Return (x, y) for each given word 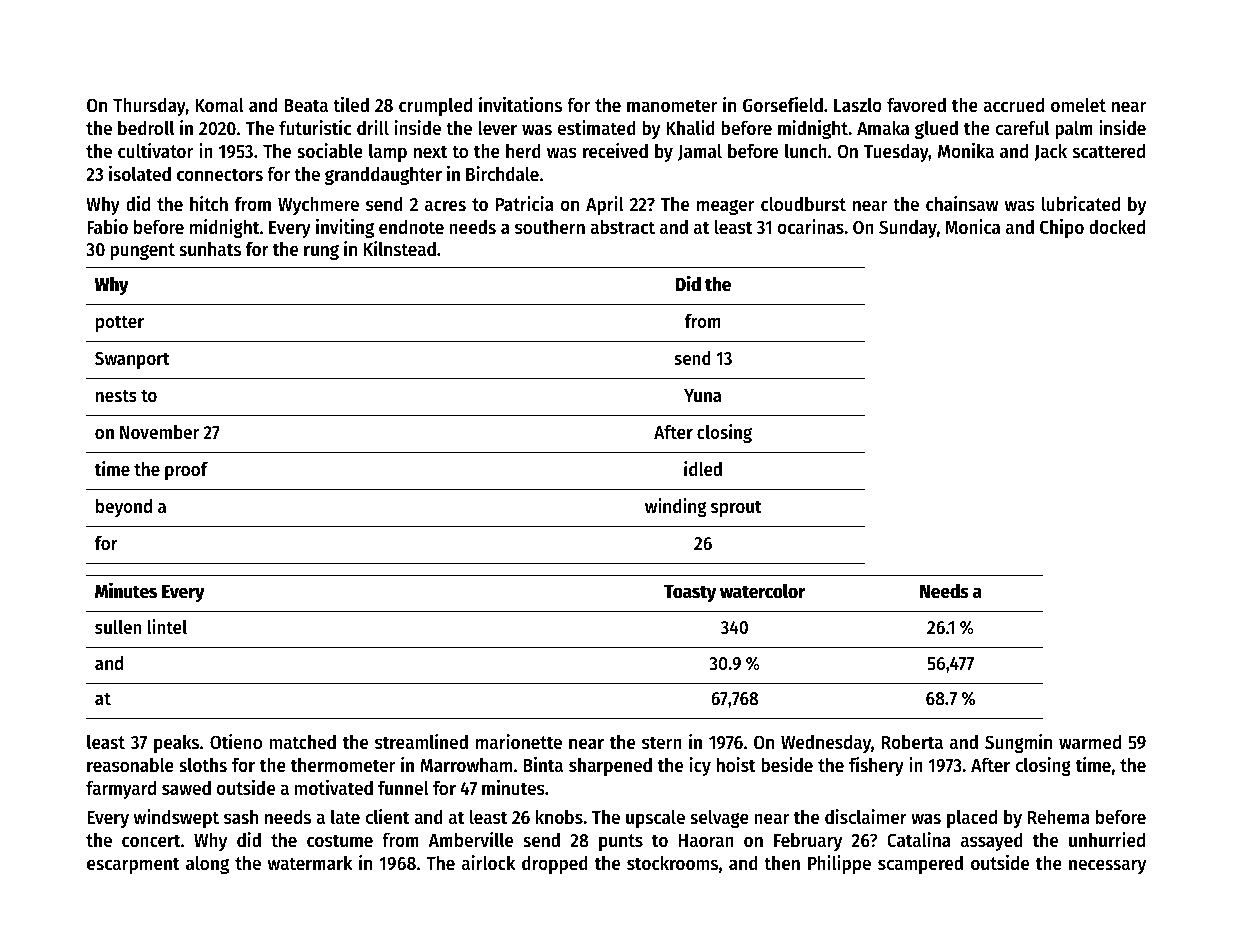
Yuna (702, 395)
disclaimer (866, 817)
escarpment (133, 865)
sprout (736, 508)
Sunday (908, 228)
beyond (124, 508)
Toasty (690, 593)
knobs (559, 817)
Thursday (149, 106)
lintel (167, 627)
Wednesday (826, 743)
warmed (1090, 742)
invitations (520, 104)
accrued (1013, 105)
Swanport (132, 360)
